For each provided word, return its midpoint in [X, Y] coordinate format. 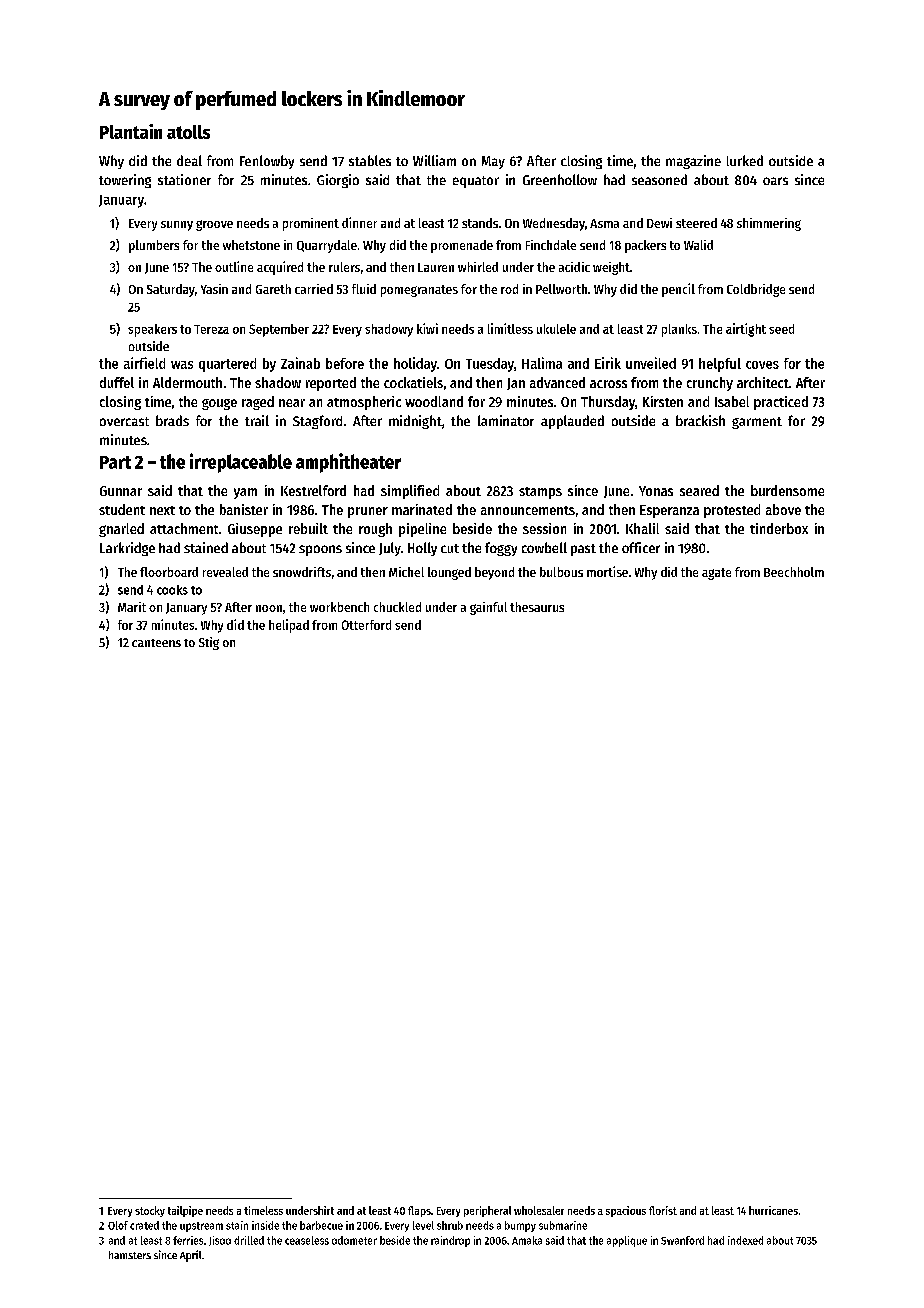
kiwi [427, 328]
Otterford [366, 625]
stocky [150, 1211]
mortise [607, 571]
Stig [209, 643]
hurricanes [773, 1210]
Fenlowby [267, 162]
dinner [359, 222]
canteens [156, 643]
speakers [152, 330]
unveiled [651, 363]
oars [775, 181]
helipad [289, 626]
